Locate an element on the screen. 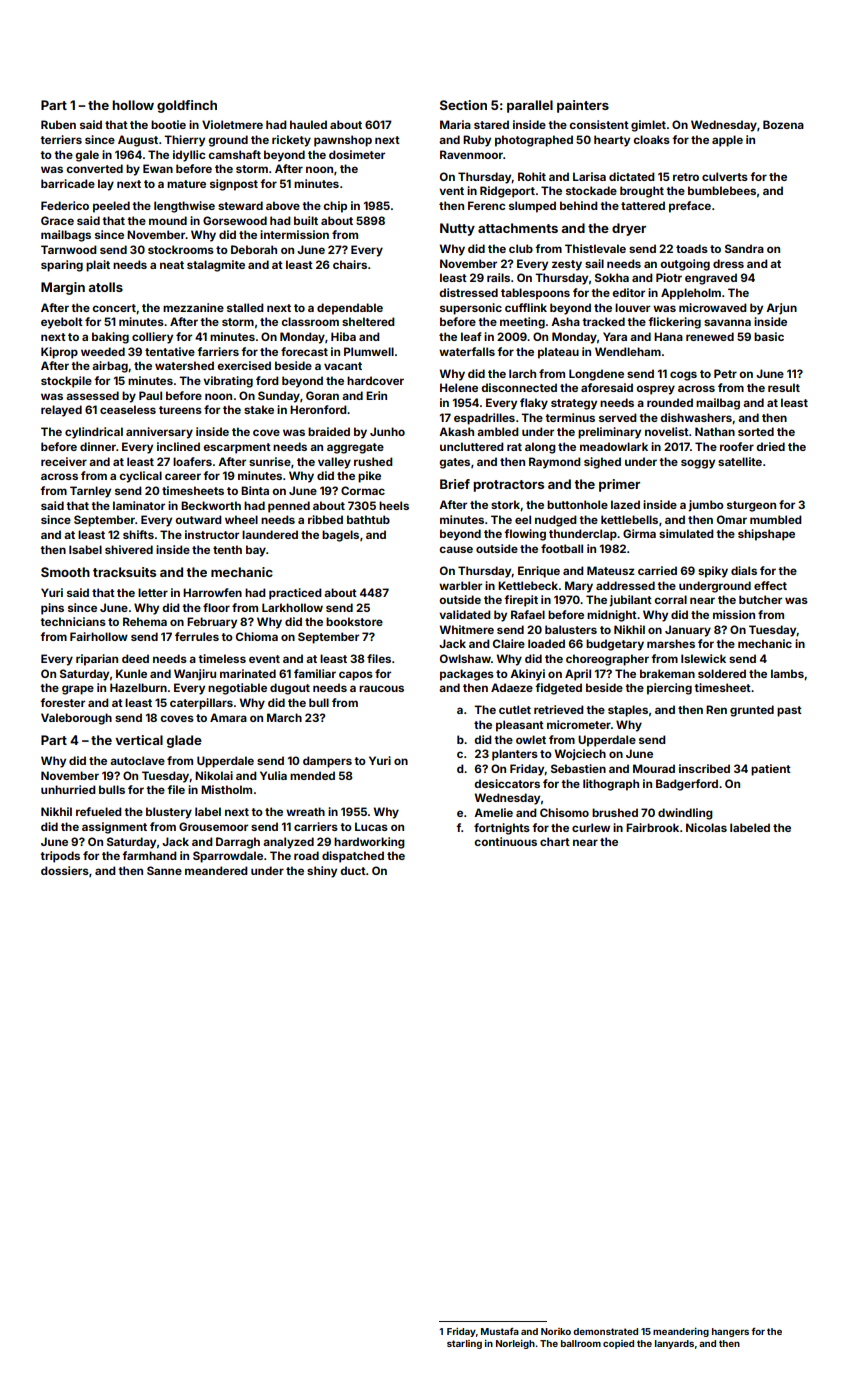 Image resolution: width=849 pixels, height=1400 pixels. bookstore is located at coordinates (354, 621).
